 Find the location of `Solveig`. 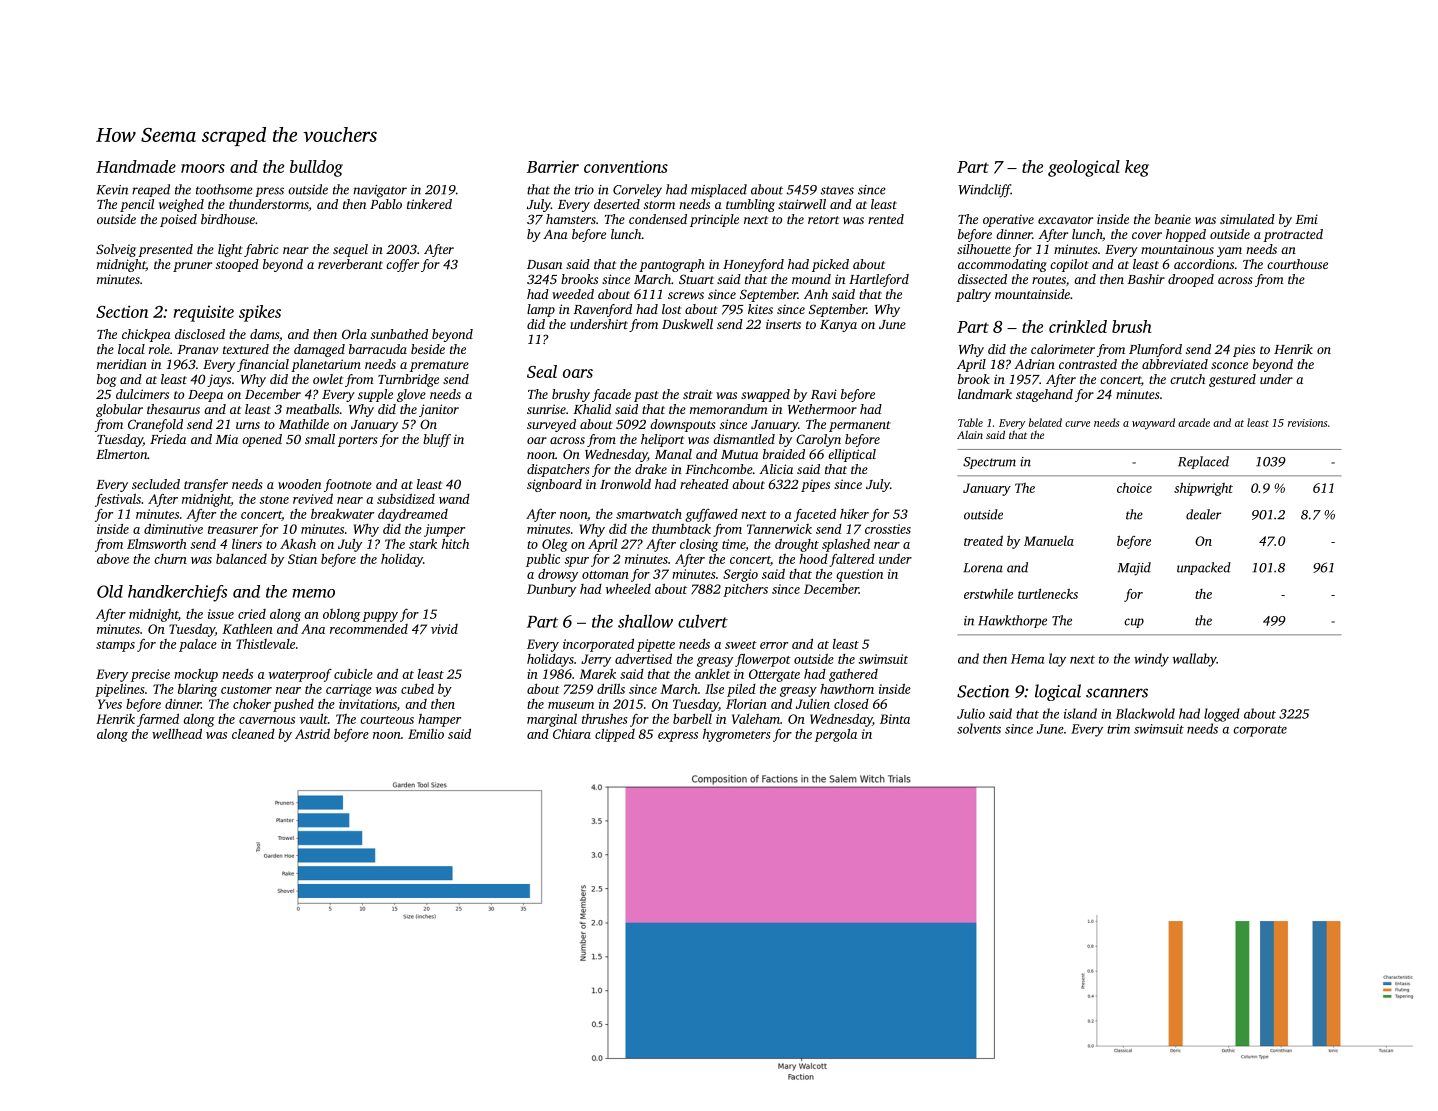

Solveig is located at coordinates (116, 250).
